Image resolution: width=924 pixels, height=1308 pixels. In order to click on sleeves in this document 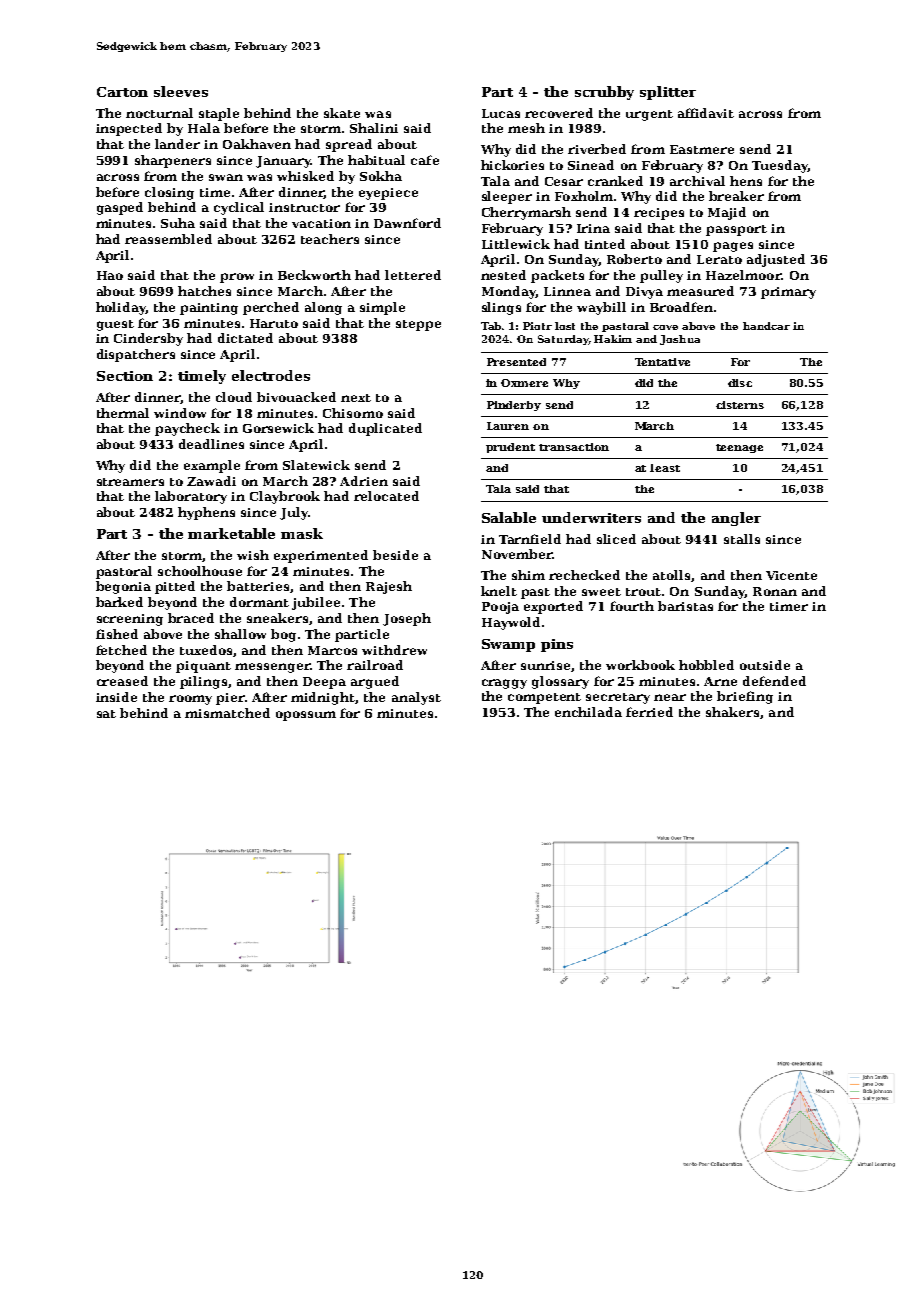, I will do `click(181, 91)`.
